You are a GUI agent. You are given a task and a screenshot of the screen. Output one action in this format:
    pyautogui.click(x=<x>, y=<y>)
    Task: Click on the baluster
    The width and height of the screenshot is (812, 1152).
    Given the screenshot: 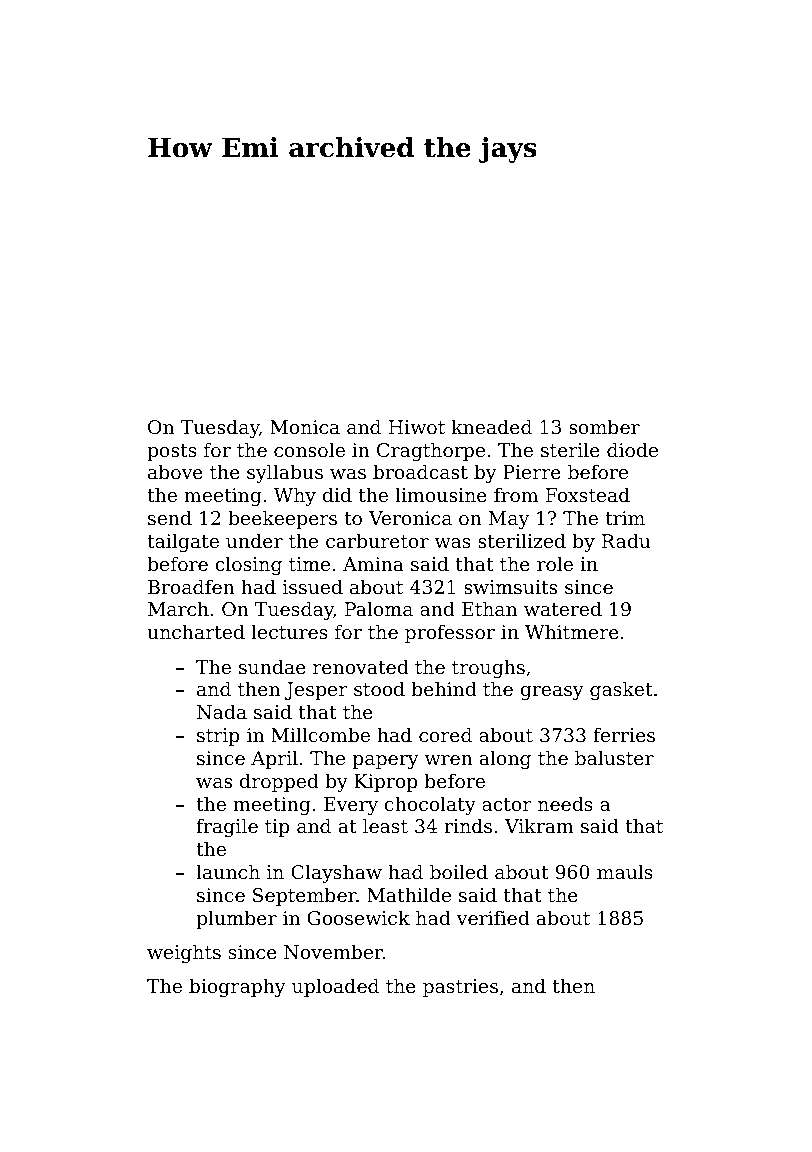 What is the action you would take?
    pyautogui.click(x=614, y=757)
